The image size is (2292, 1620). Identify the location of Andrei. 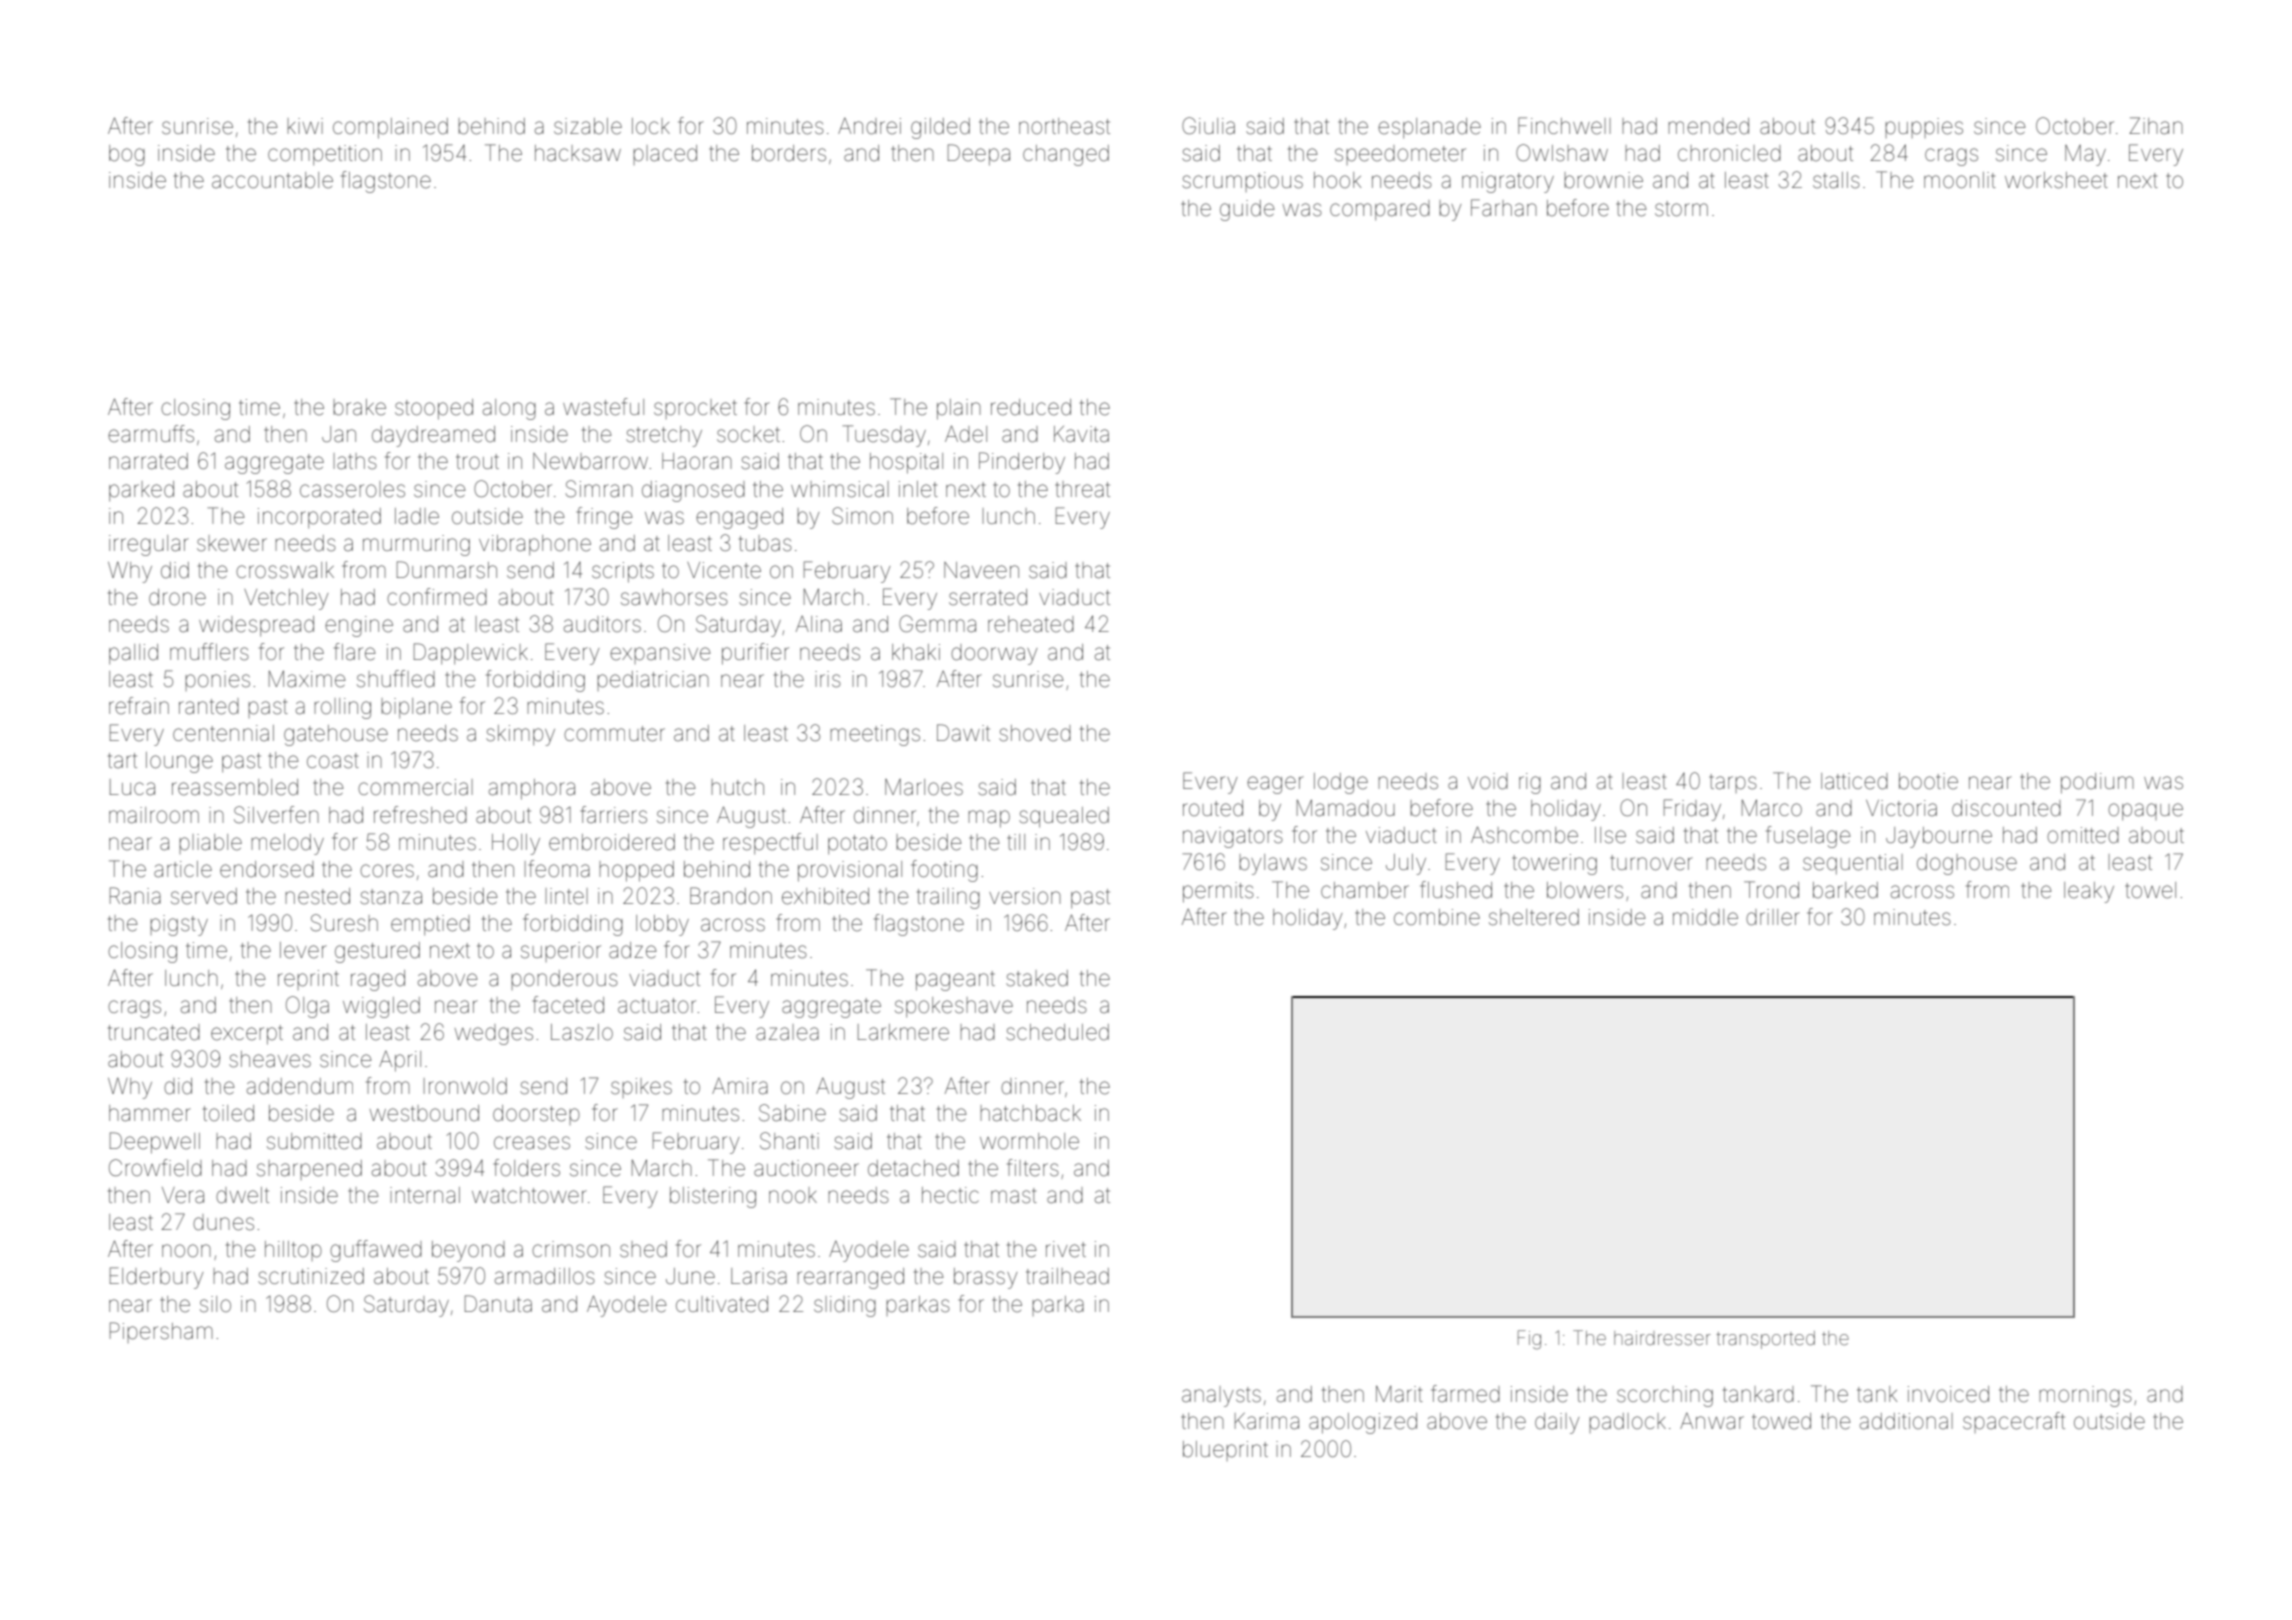
(869, 126).
